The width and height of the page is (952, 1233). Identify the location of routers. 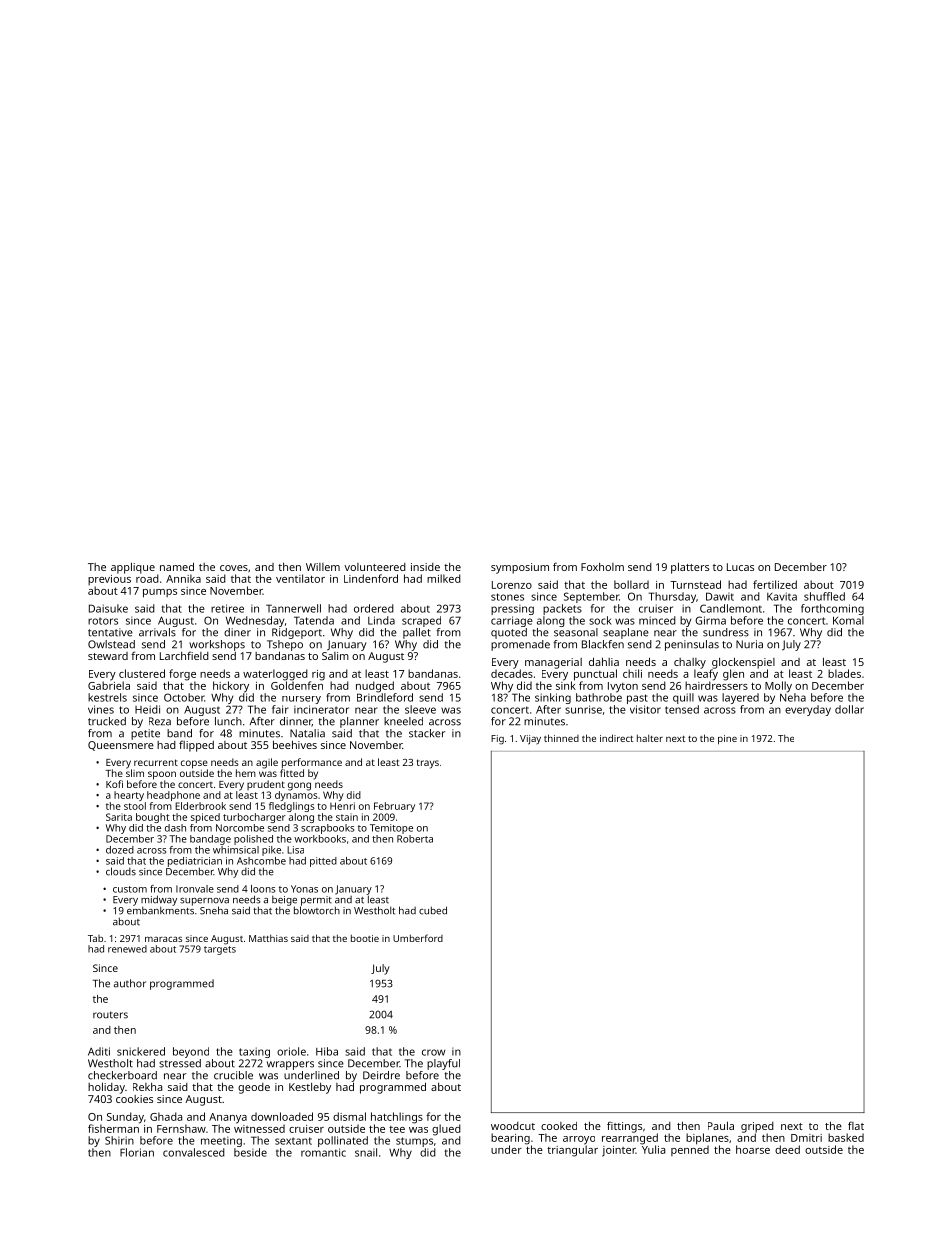
(110, 1015).
